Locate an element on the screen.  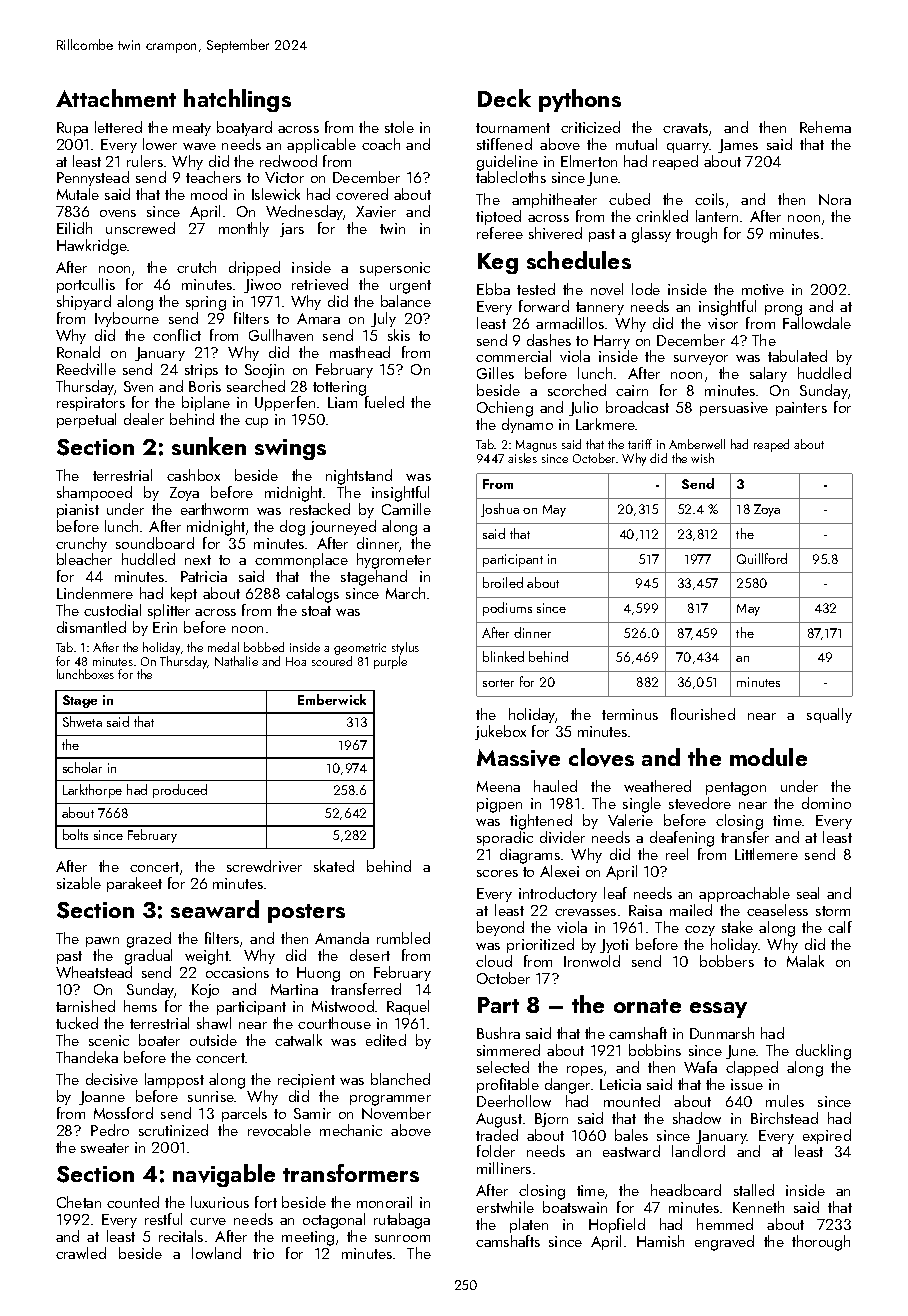
Deck is located at coordinates (504, 98).
